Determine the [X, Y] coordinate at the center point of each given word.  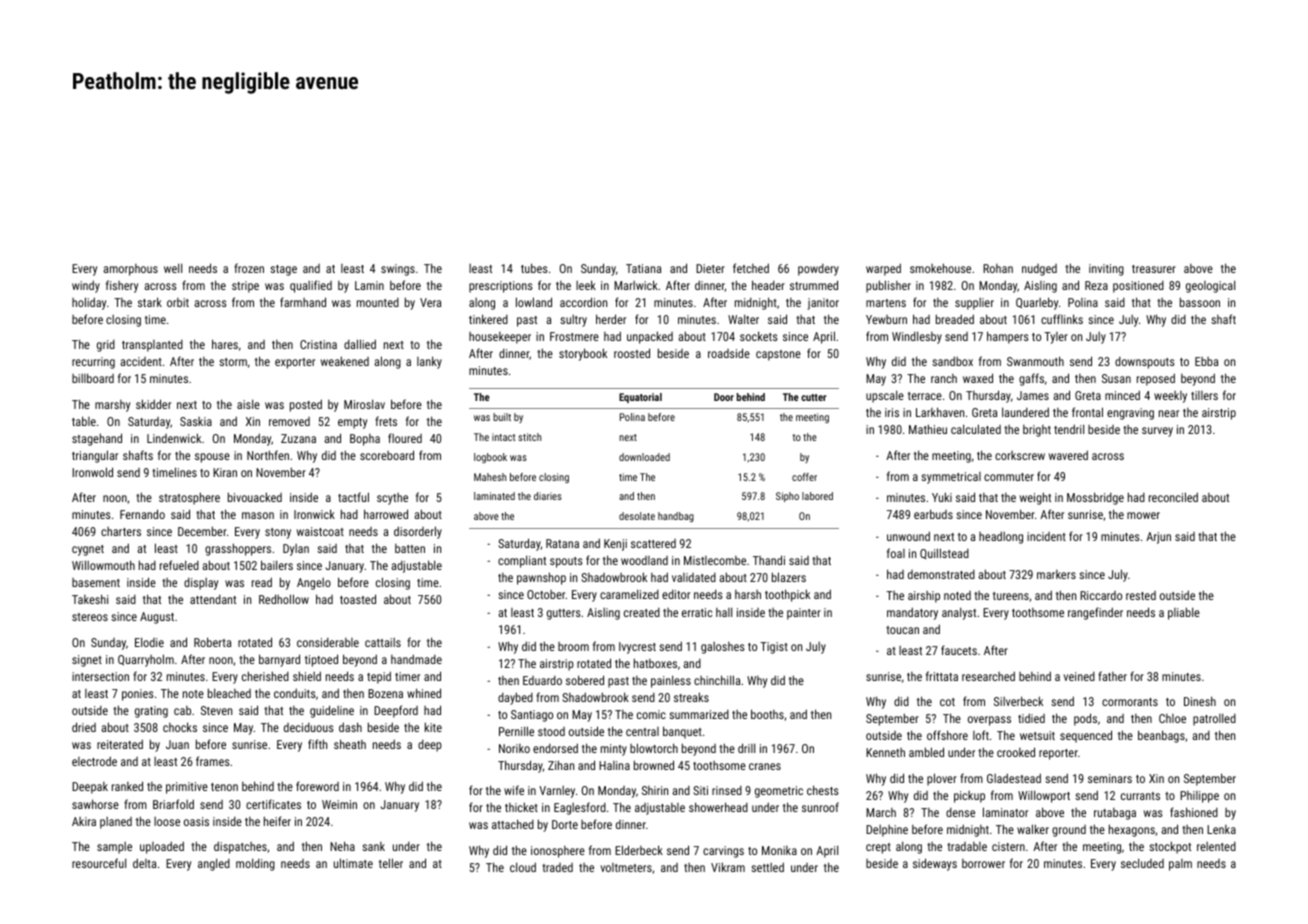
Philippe [1199, 797]
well [173, 268]
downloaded [644, 457]
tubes [534, 268]
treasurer [1154, 269]
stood [551, 731]
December [202, 531]
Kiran [225, 472]
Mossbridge [1095, 498]
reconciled [1173, 497]
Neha [342, 846]
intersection [100, 676]
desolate [637, 516]
